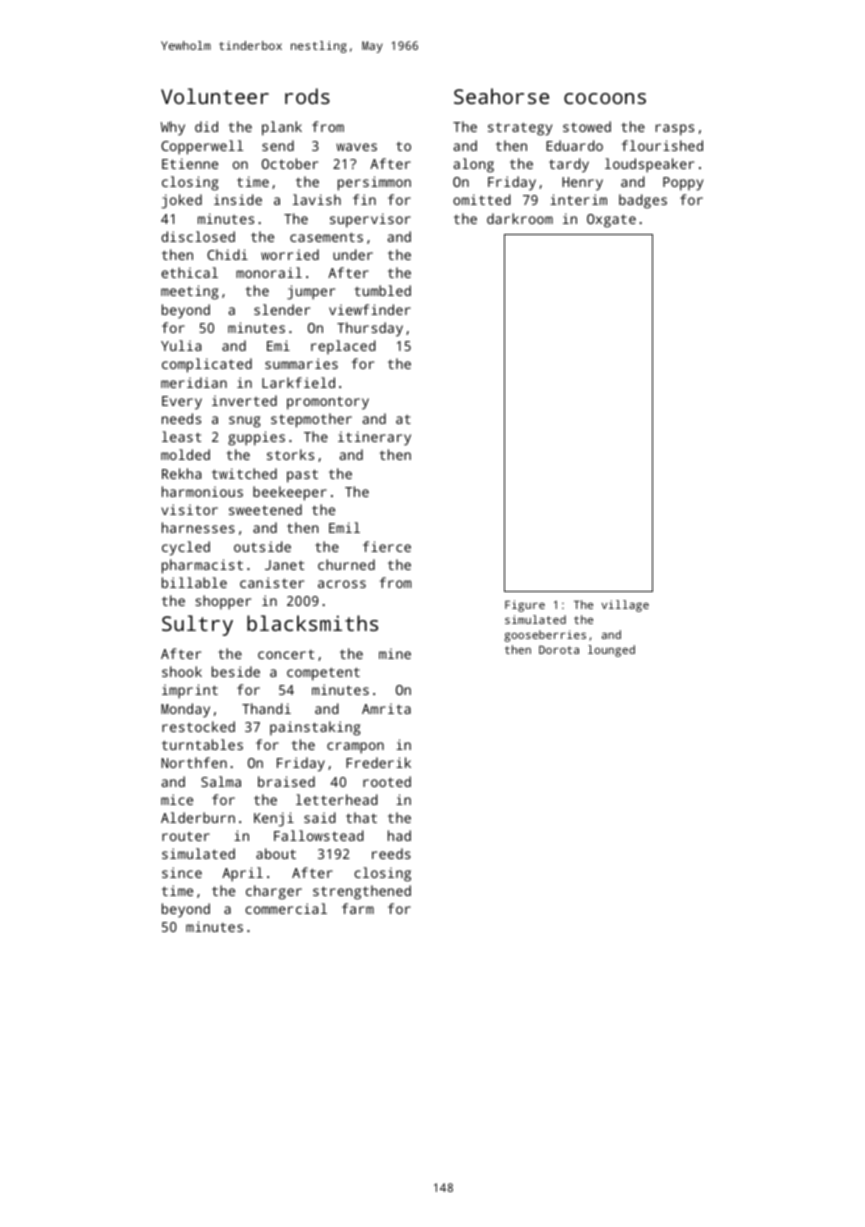 Image resolution: width=865 pixels, height=1227 pixels. What do you see at coordinates (358, 908) in the screenshot?
I see `farm` at bounding box center [358, 908].
